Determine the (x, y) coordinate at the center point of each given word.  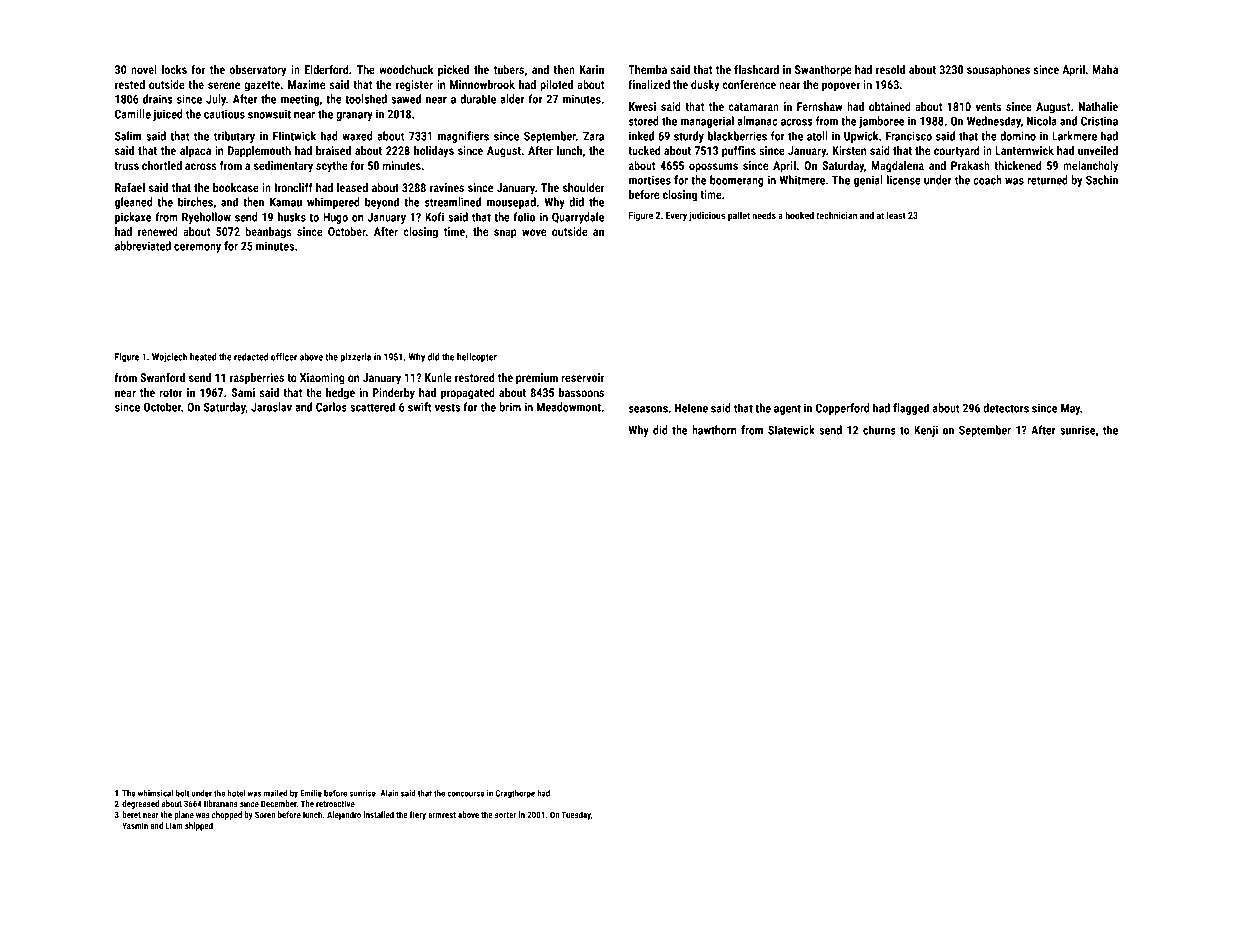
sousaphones (998, 71)
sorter (505, 815)
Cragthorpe (515, 794)
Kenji (926, 431)
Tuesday (576, 815)
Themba (647, 69)
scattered (372, 407)
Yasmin (135, 825)
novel (144, 69)
